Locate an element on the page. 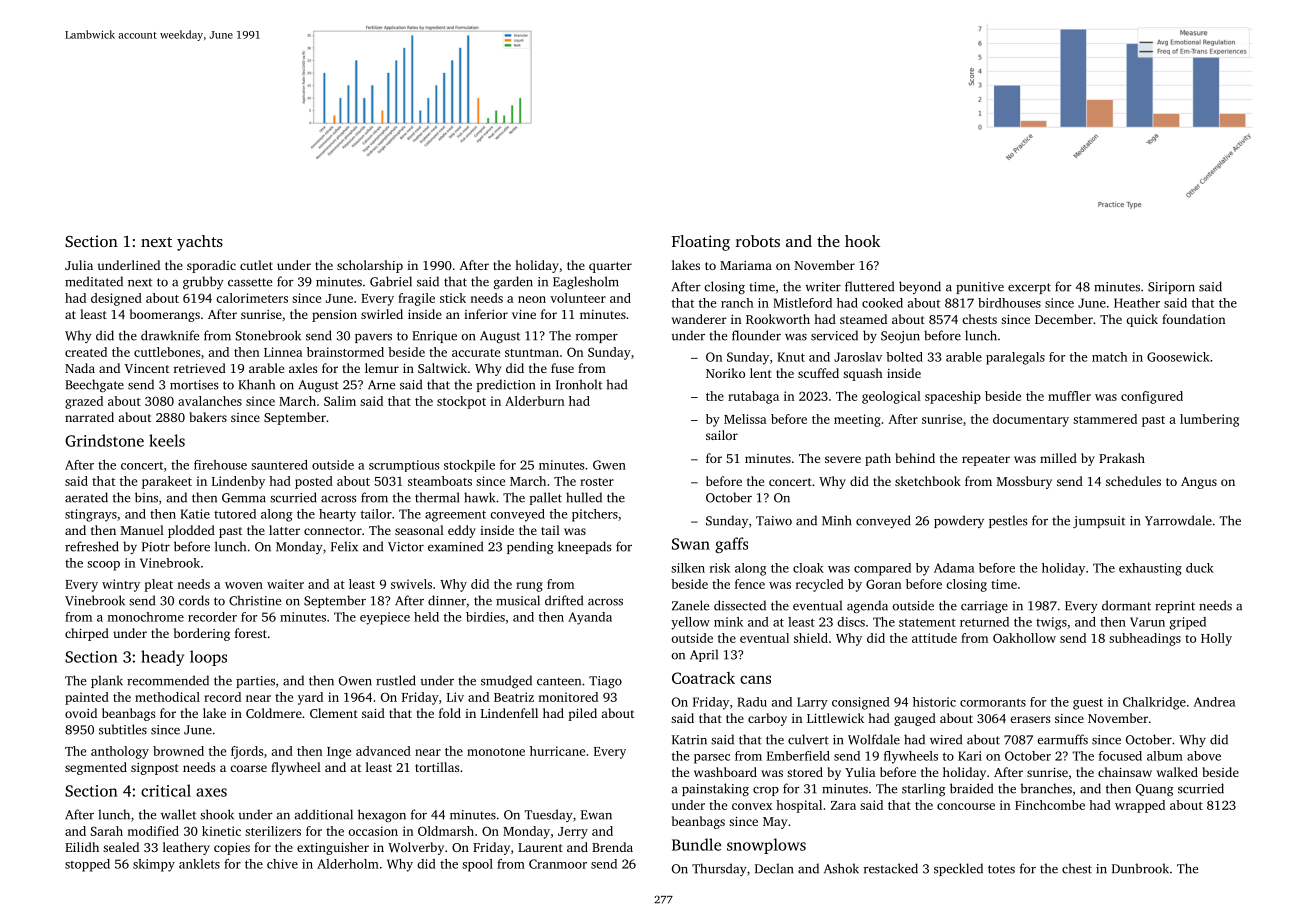 The image size is (1308, 924). excerpt is located at coordinates (1029, 288).
